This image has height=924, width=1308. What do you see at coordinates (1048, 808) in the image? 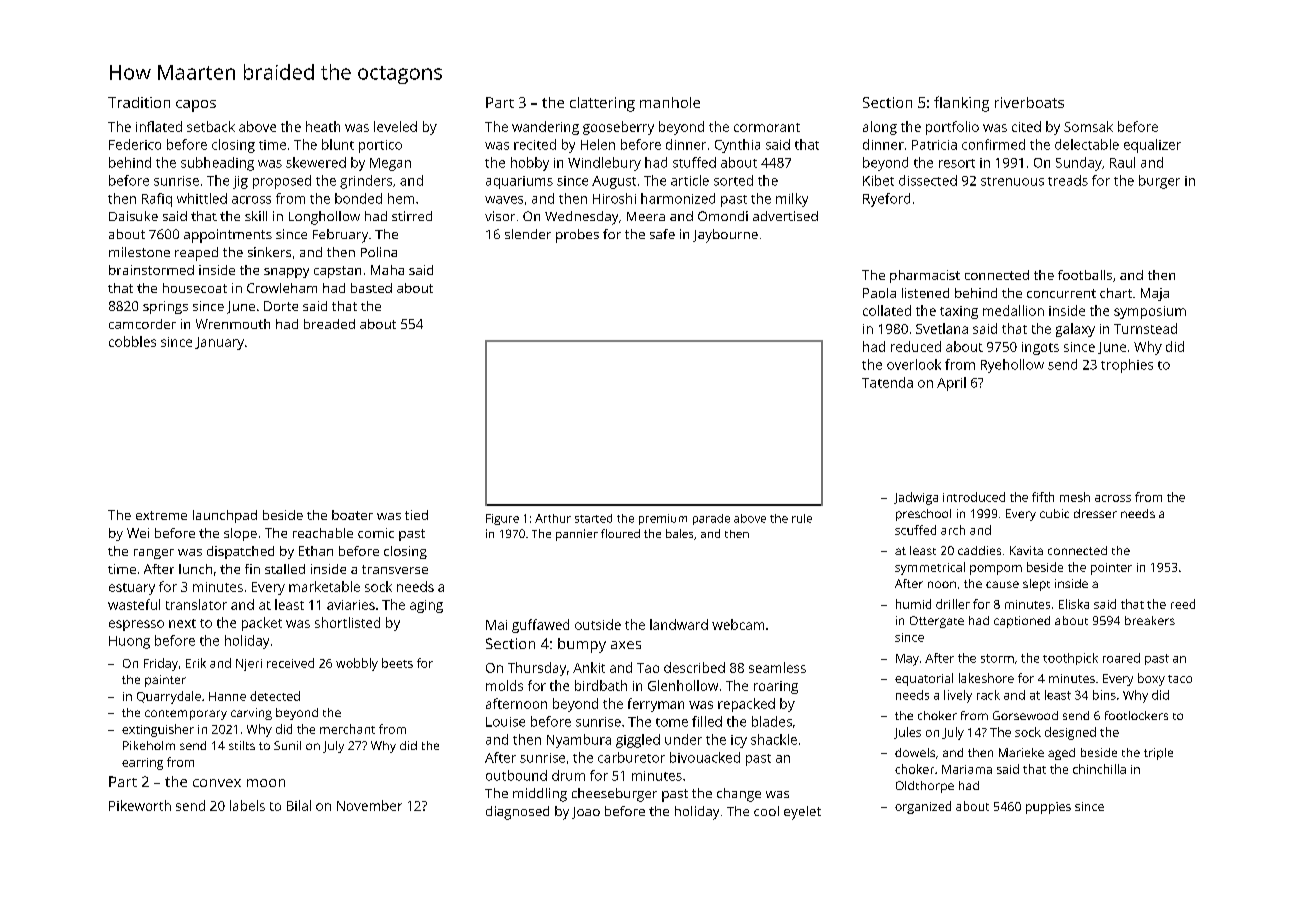
I see `puppies` at bounding box center [1048, 808].
